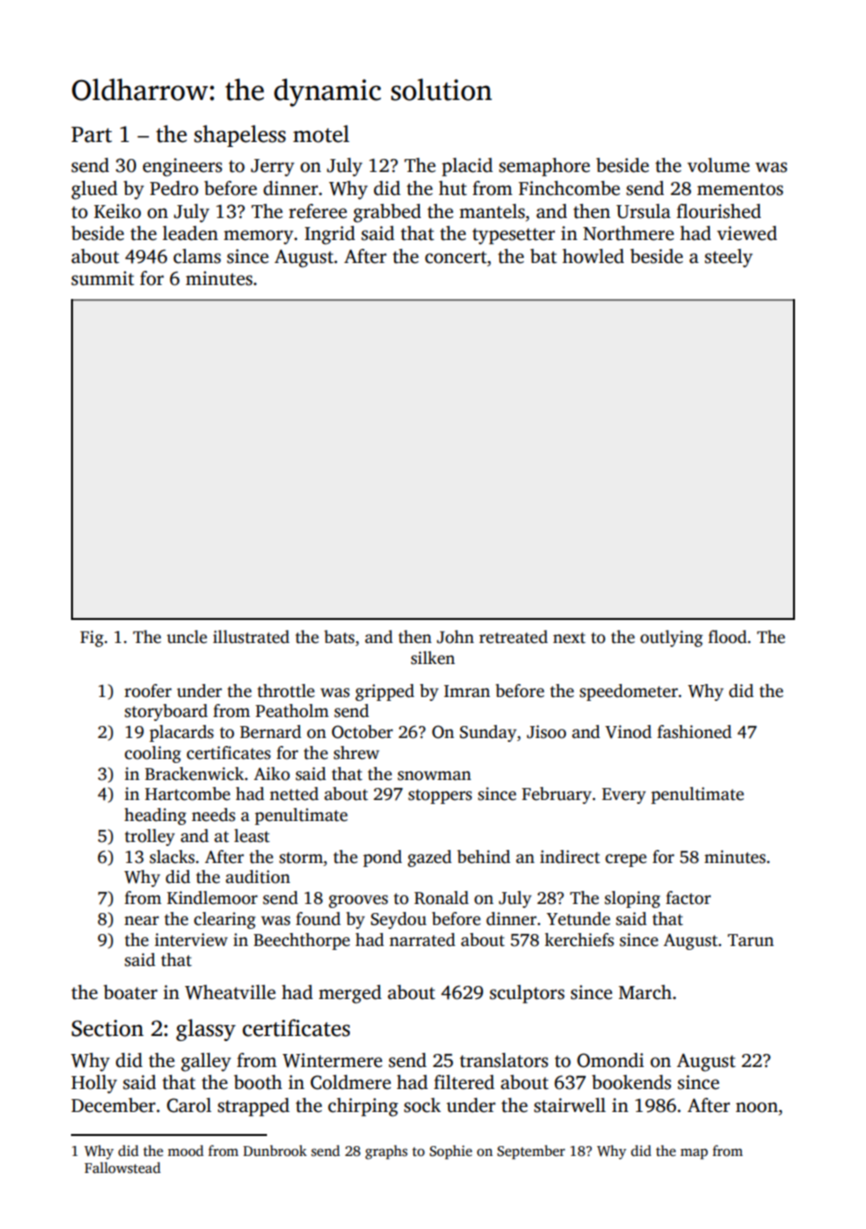  What do you see at coordinates (330, 235) in the image?
I see `Ingrid` at bounding box center [330, 235].
